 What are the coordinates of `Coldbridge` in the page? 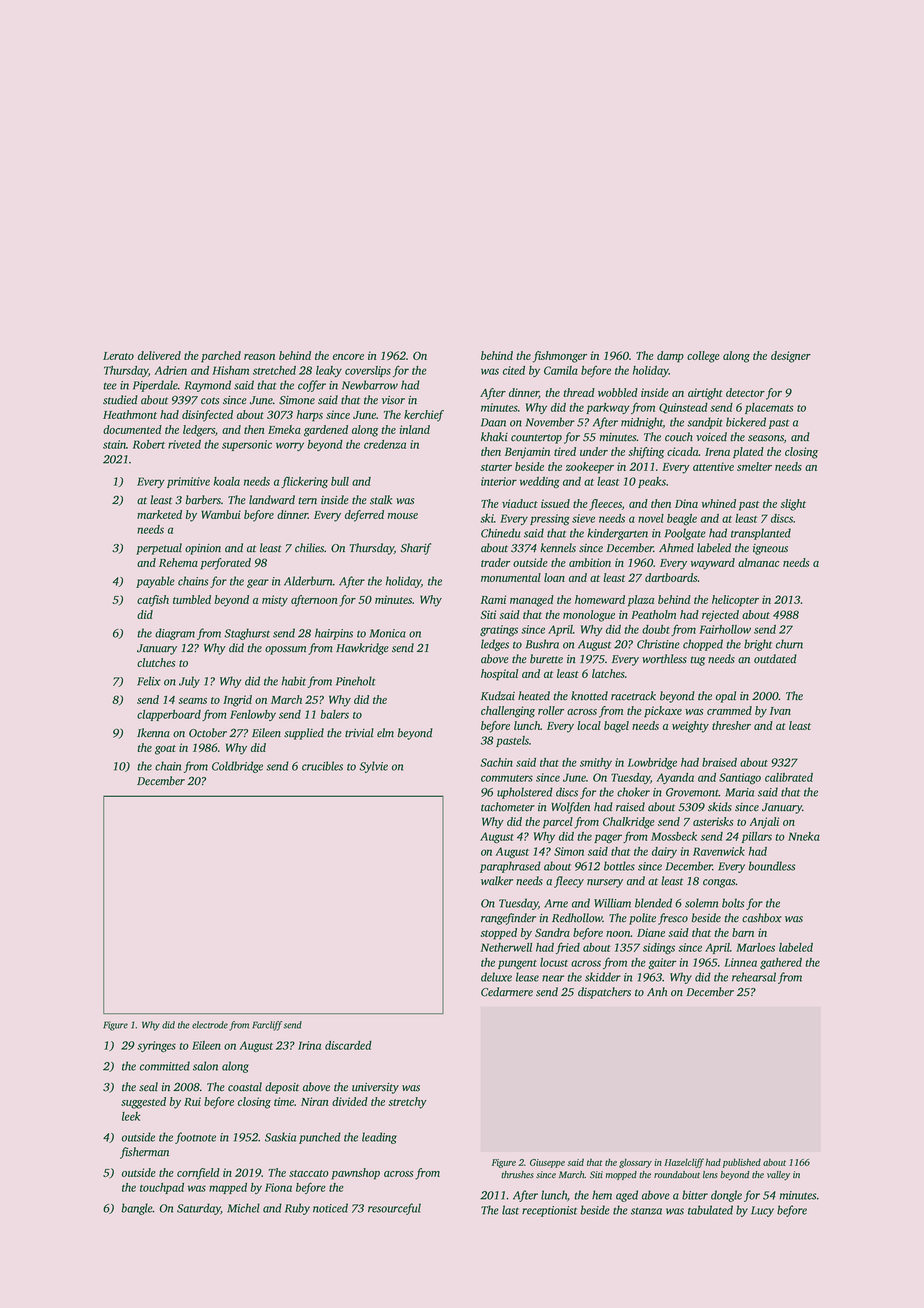 It's located at (237, 767).
